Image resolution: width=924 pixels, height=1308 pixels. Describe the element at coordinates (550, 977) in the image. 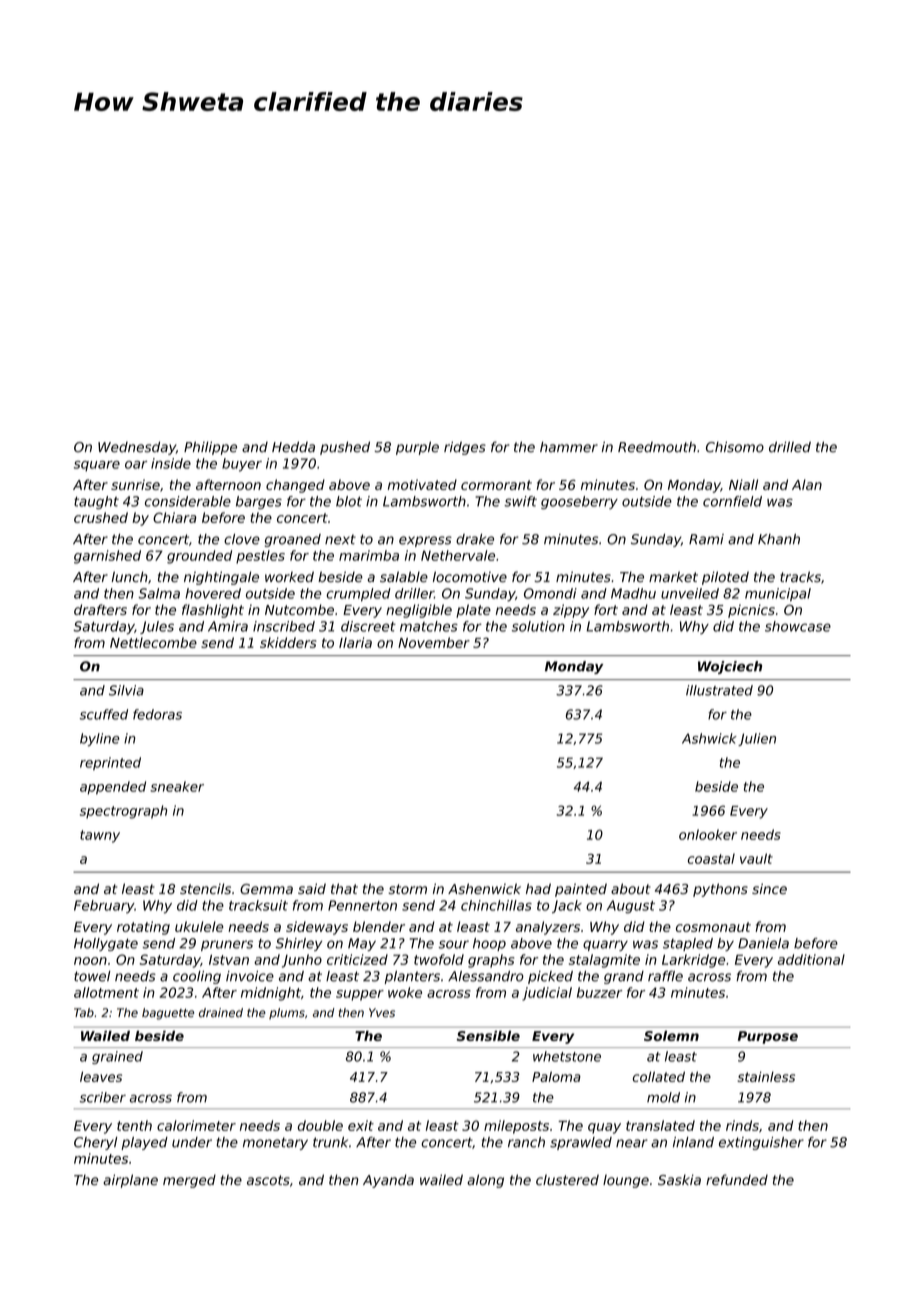

I see `picked` at that location.
